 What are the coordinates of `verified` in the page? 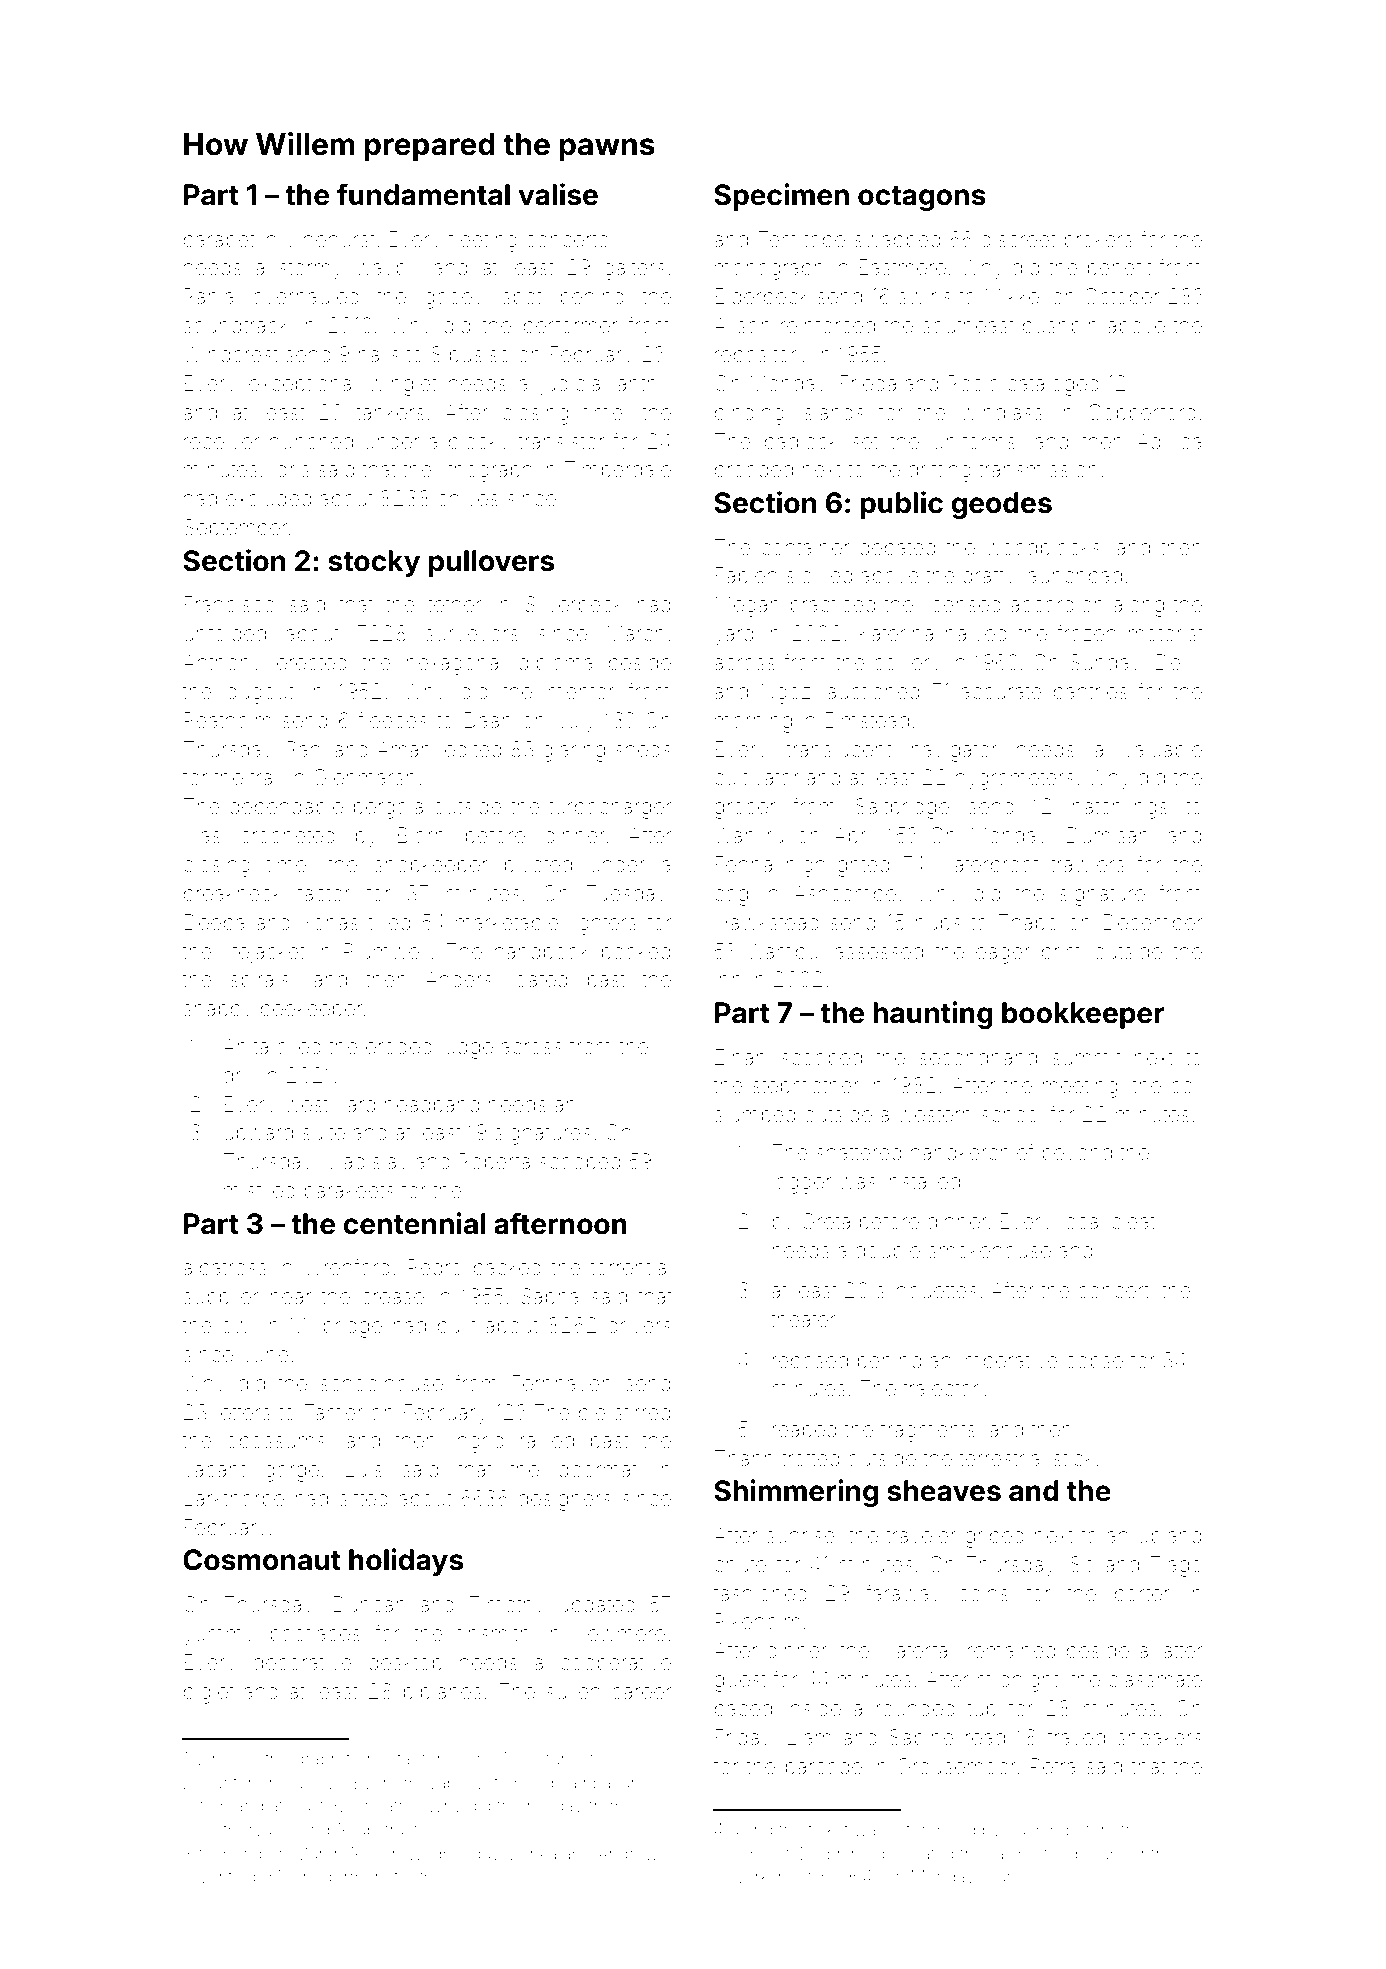 It's located at (228, 1876).
